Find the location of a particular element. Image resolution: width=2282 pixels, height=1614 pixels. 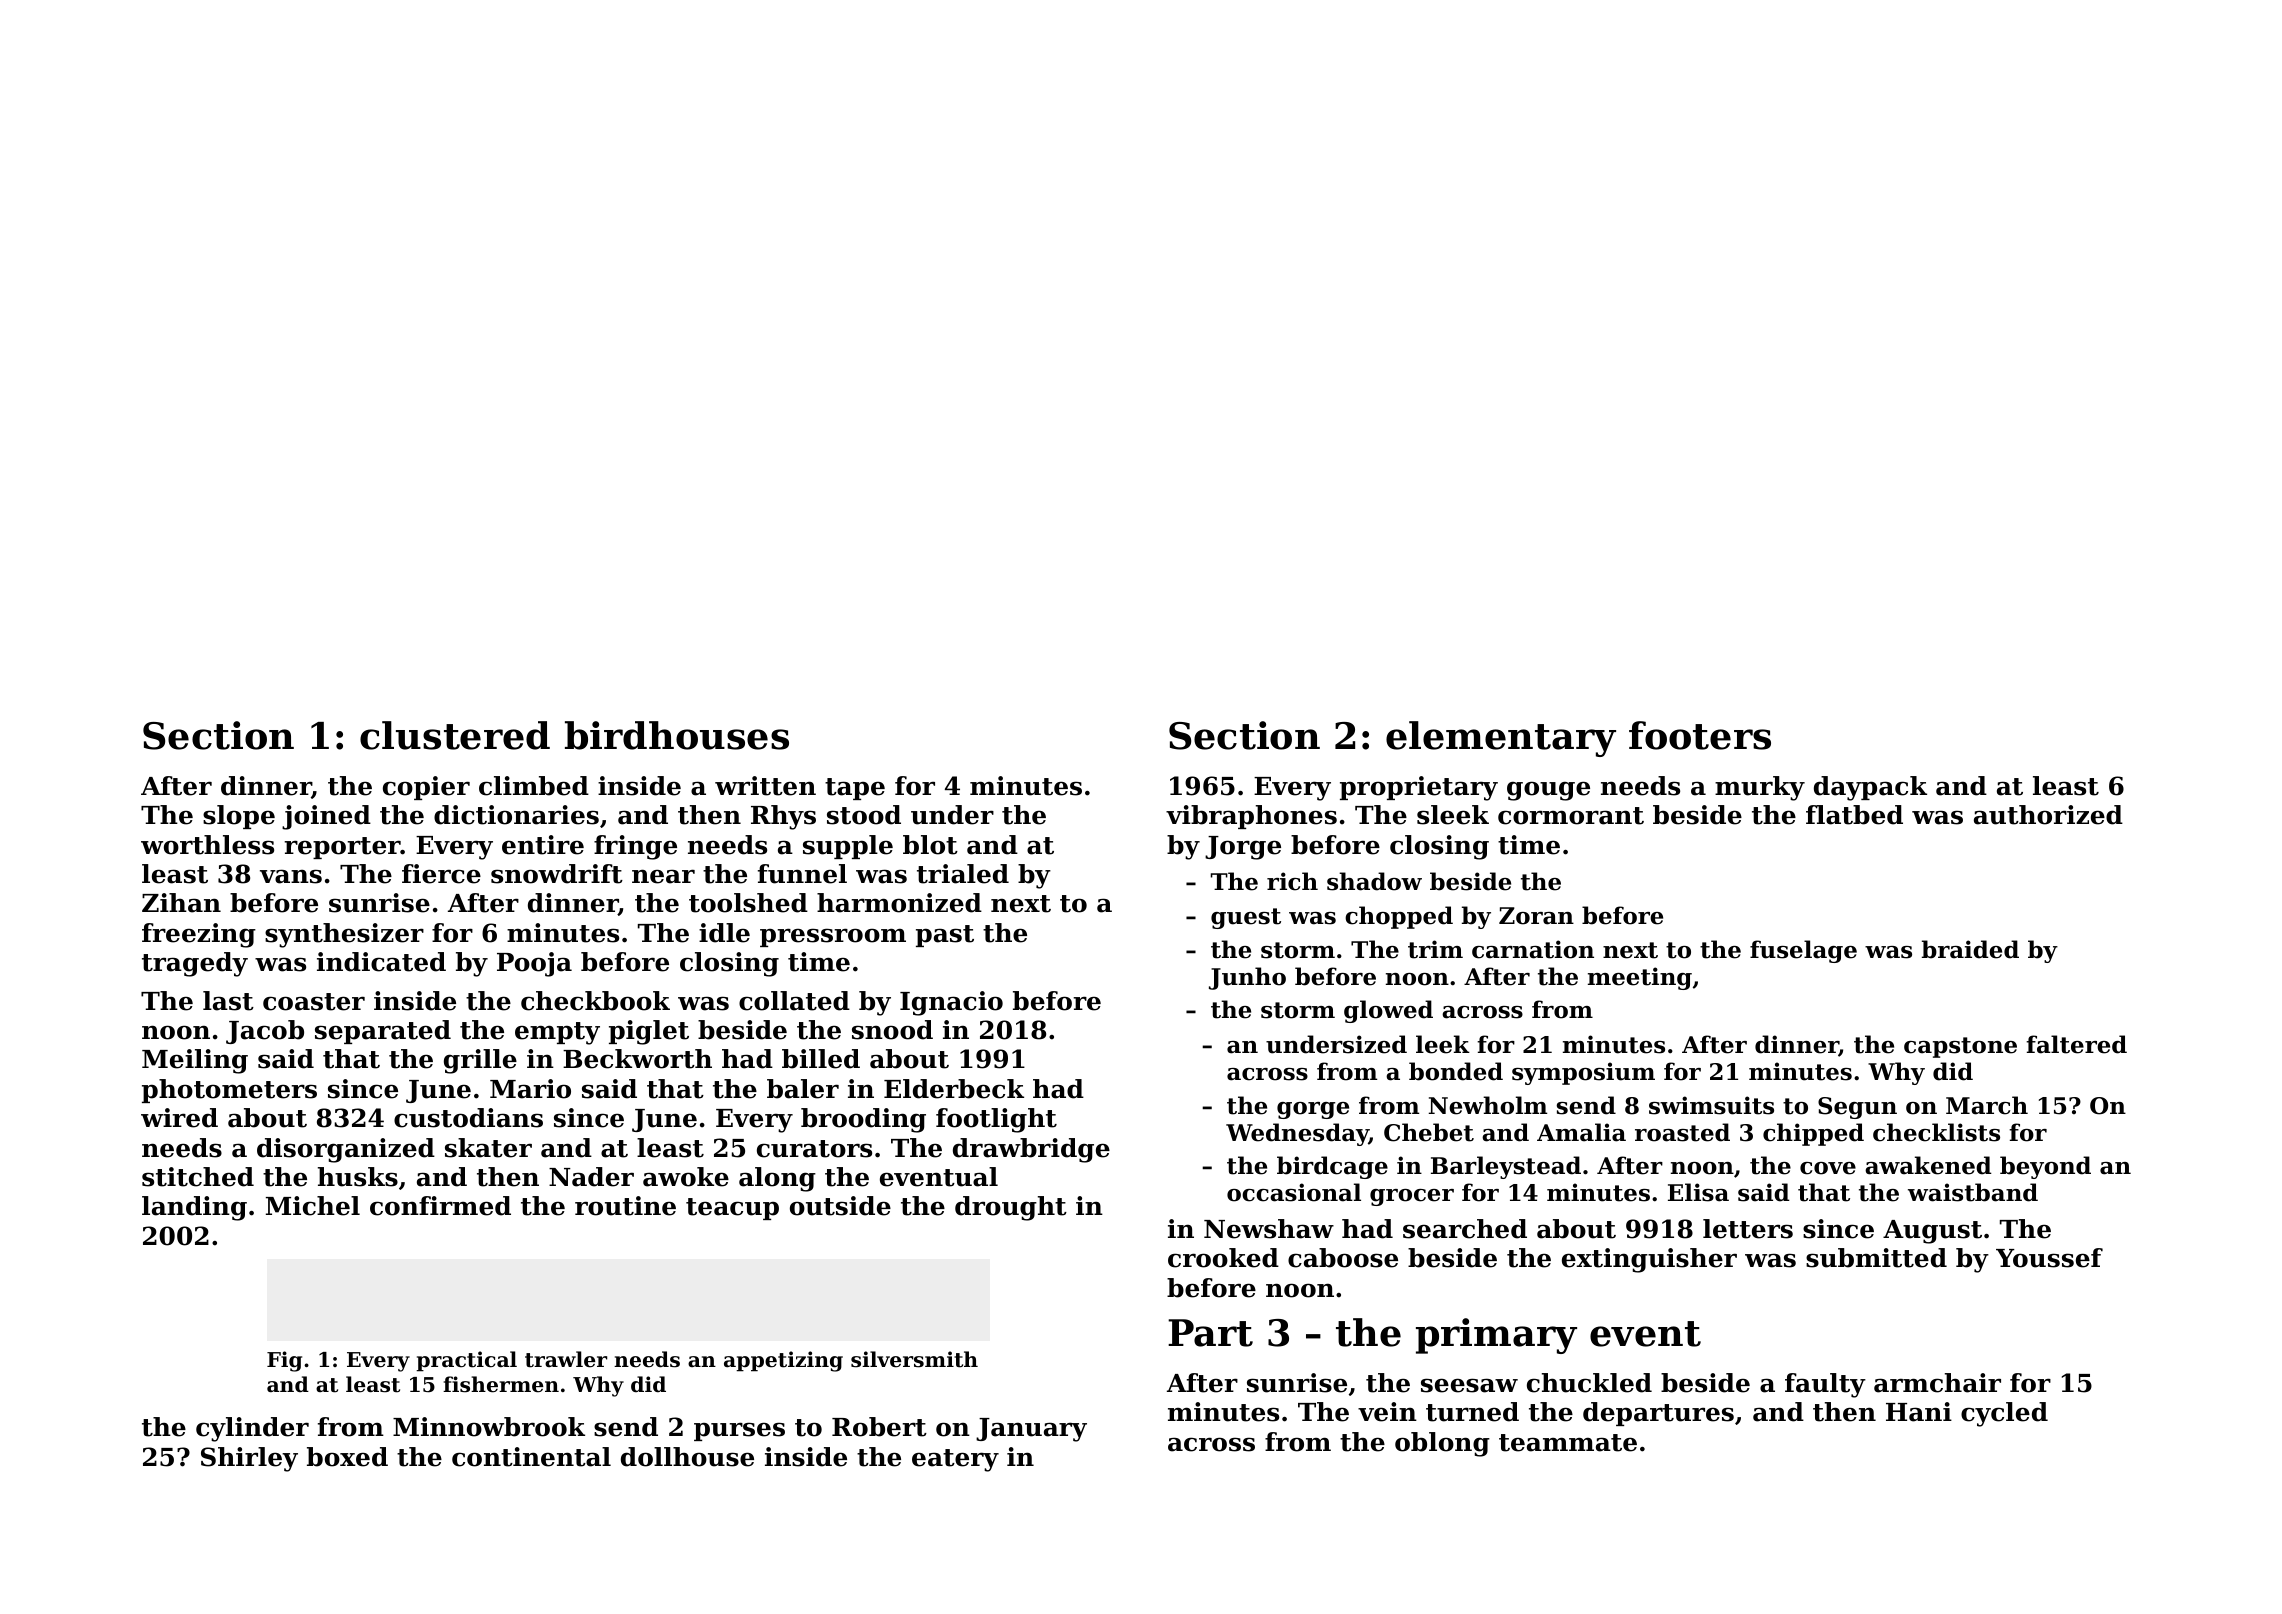

Shirley is located at coordinates (249, 1459).
